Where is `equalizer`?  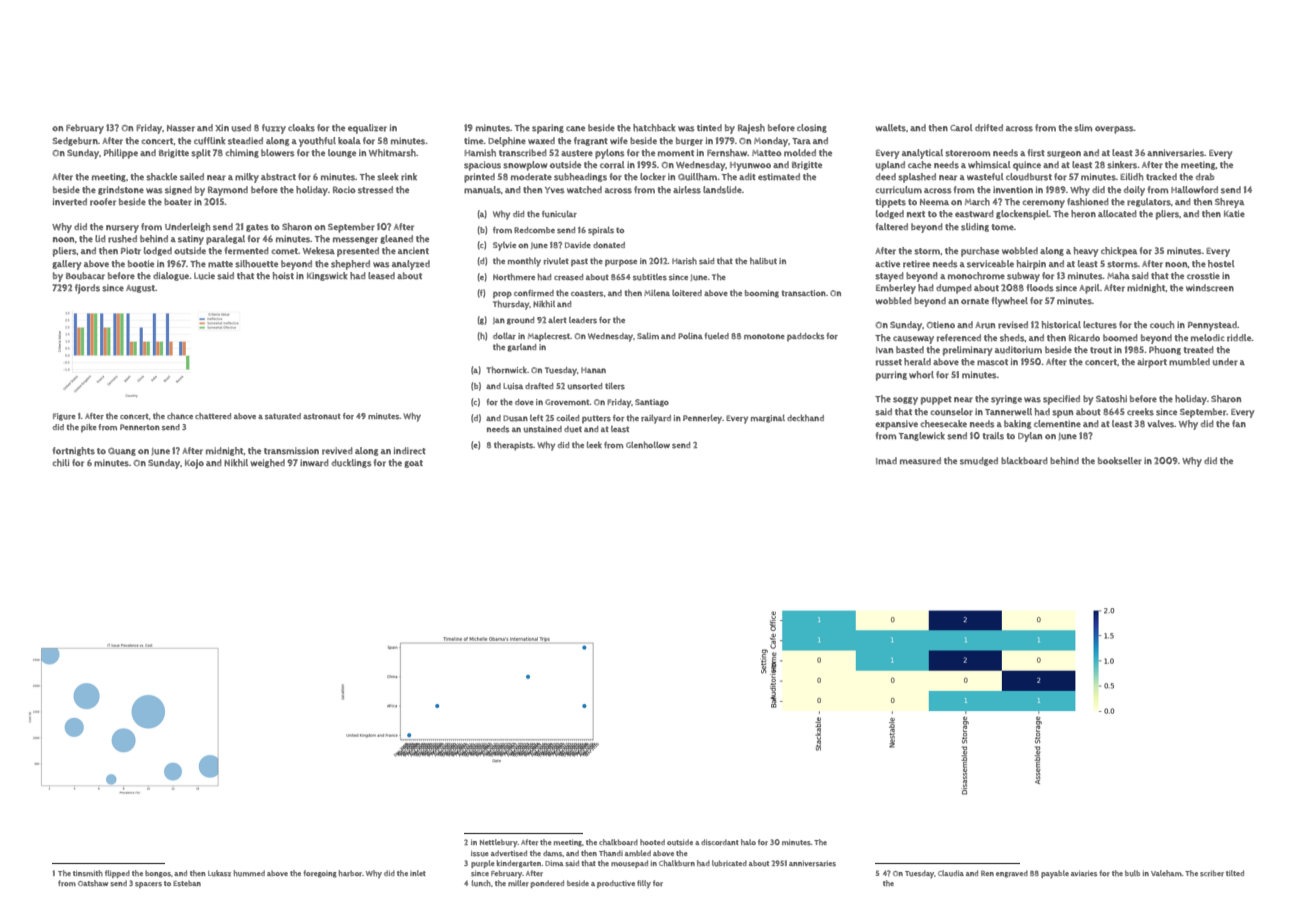 equalizer is located at coordinates (367, 129).
